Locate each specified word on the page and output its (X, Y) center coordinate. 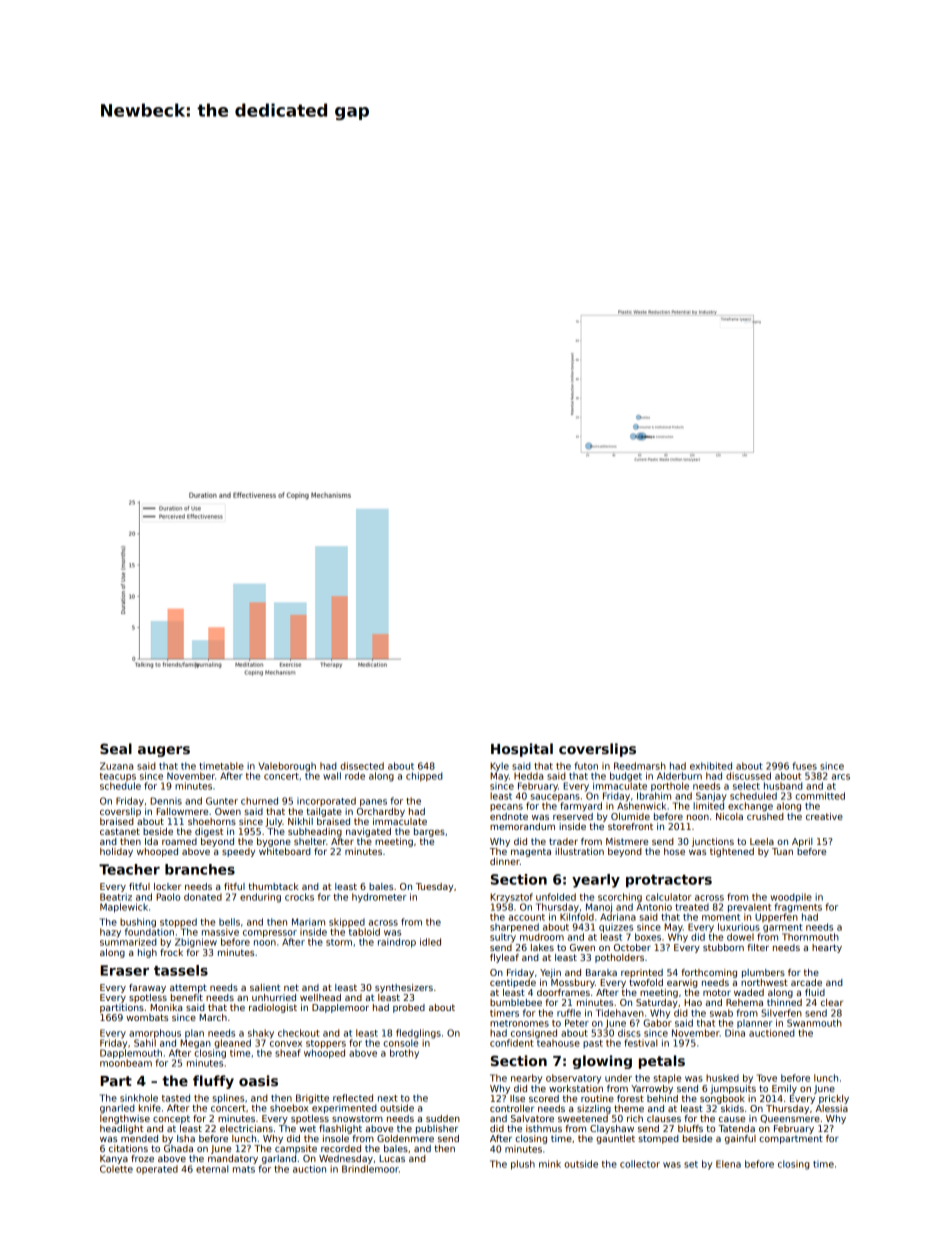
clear (832, 1002)
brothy (404, 1054)
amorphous (155, 1034)
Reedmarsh (640, 766)
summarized (128, 942)
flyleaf (504, 958)
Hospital (522, 750)
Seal (116, 748)
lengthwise (125, 1119)
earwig (682, 983)
